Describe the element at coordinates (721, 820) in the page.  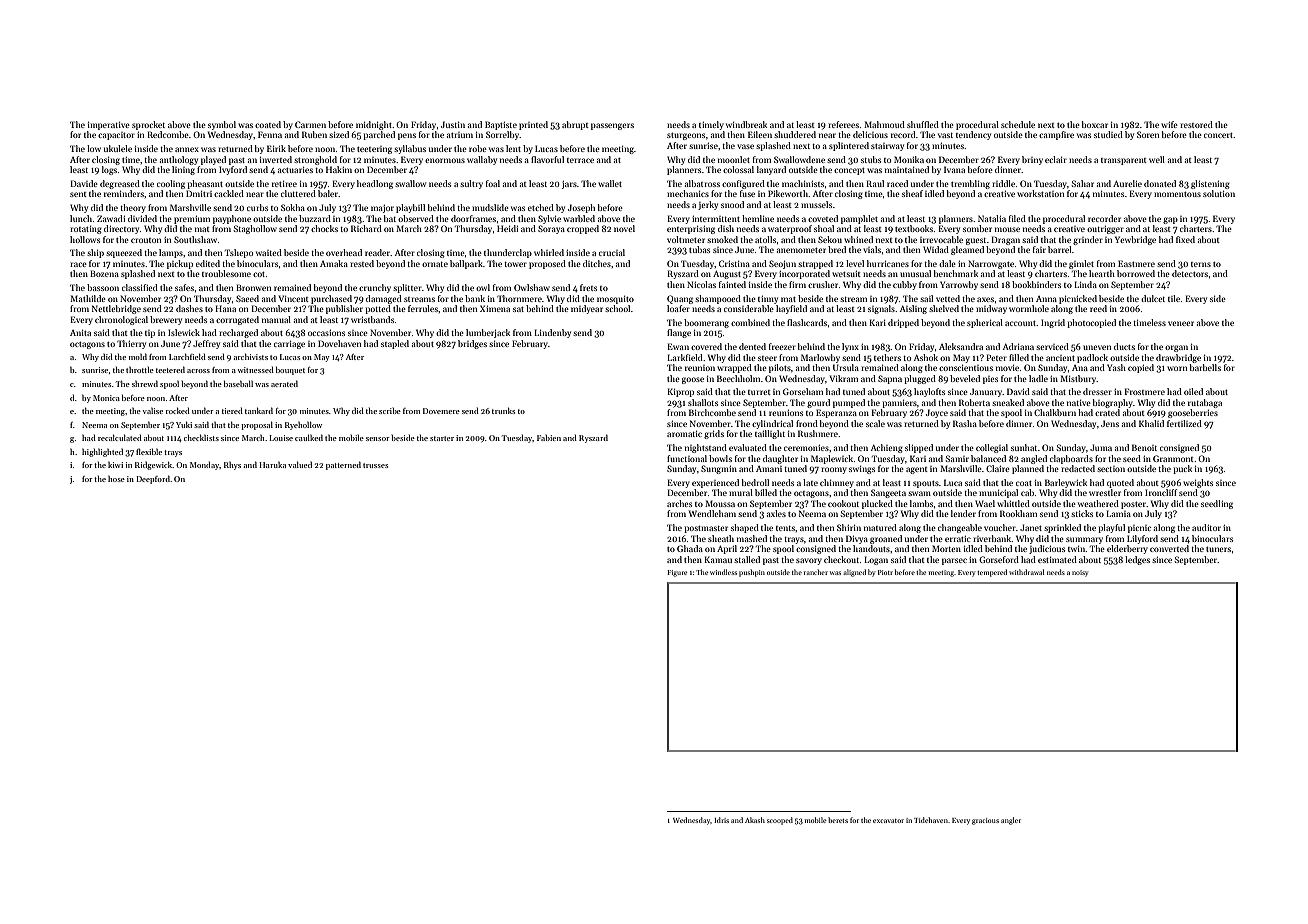
I see `Idris` at that location.
